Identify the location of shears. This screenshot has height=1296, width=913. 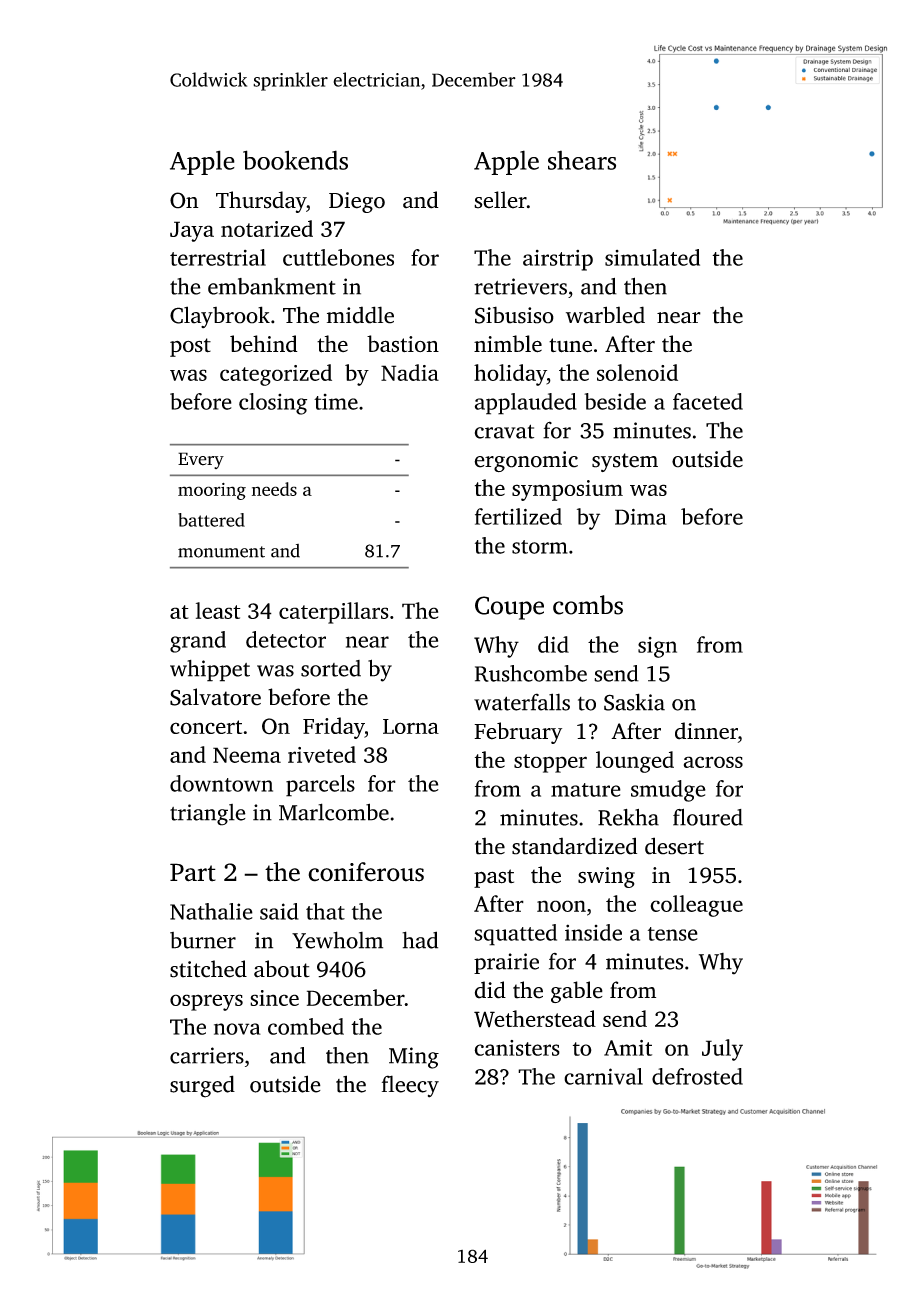
(582, 160).
